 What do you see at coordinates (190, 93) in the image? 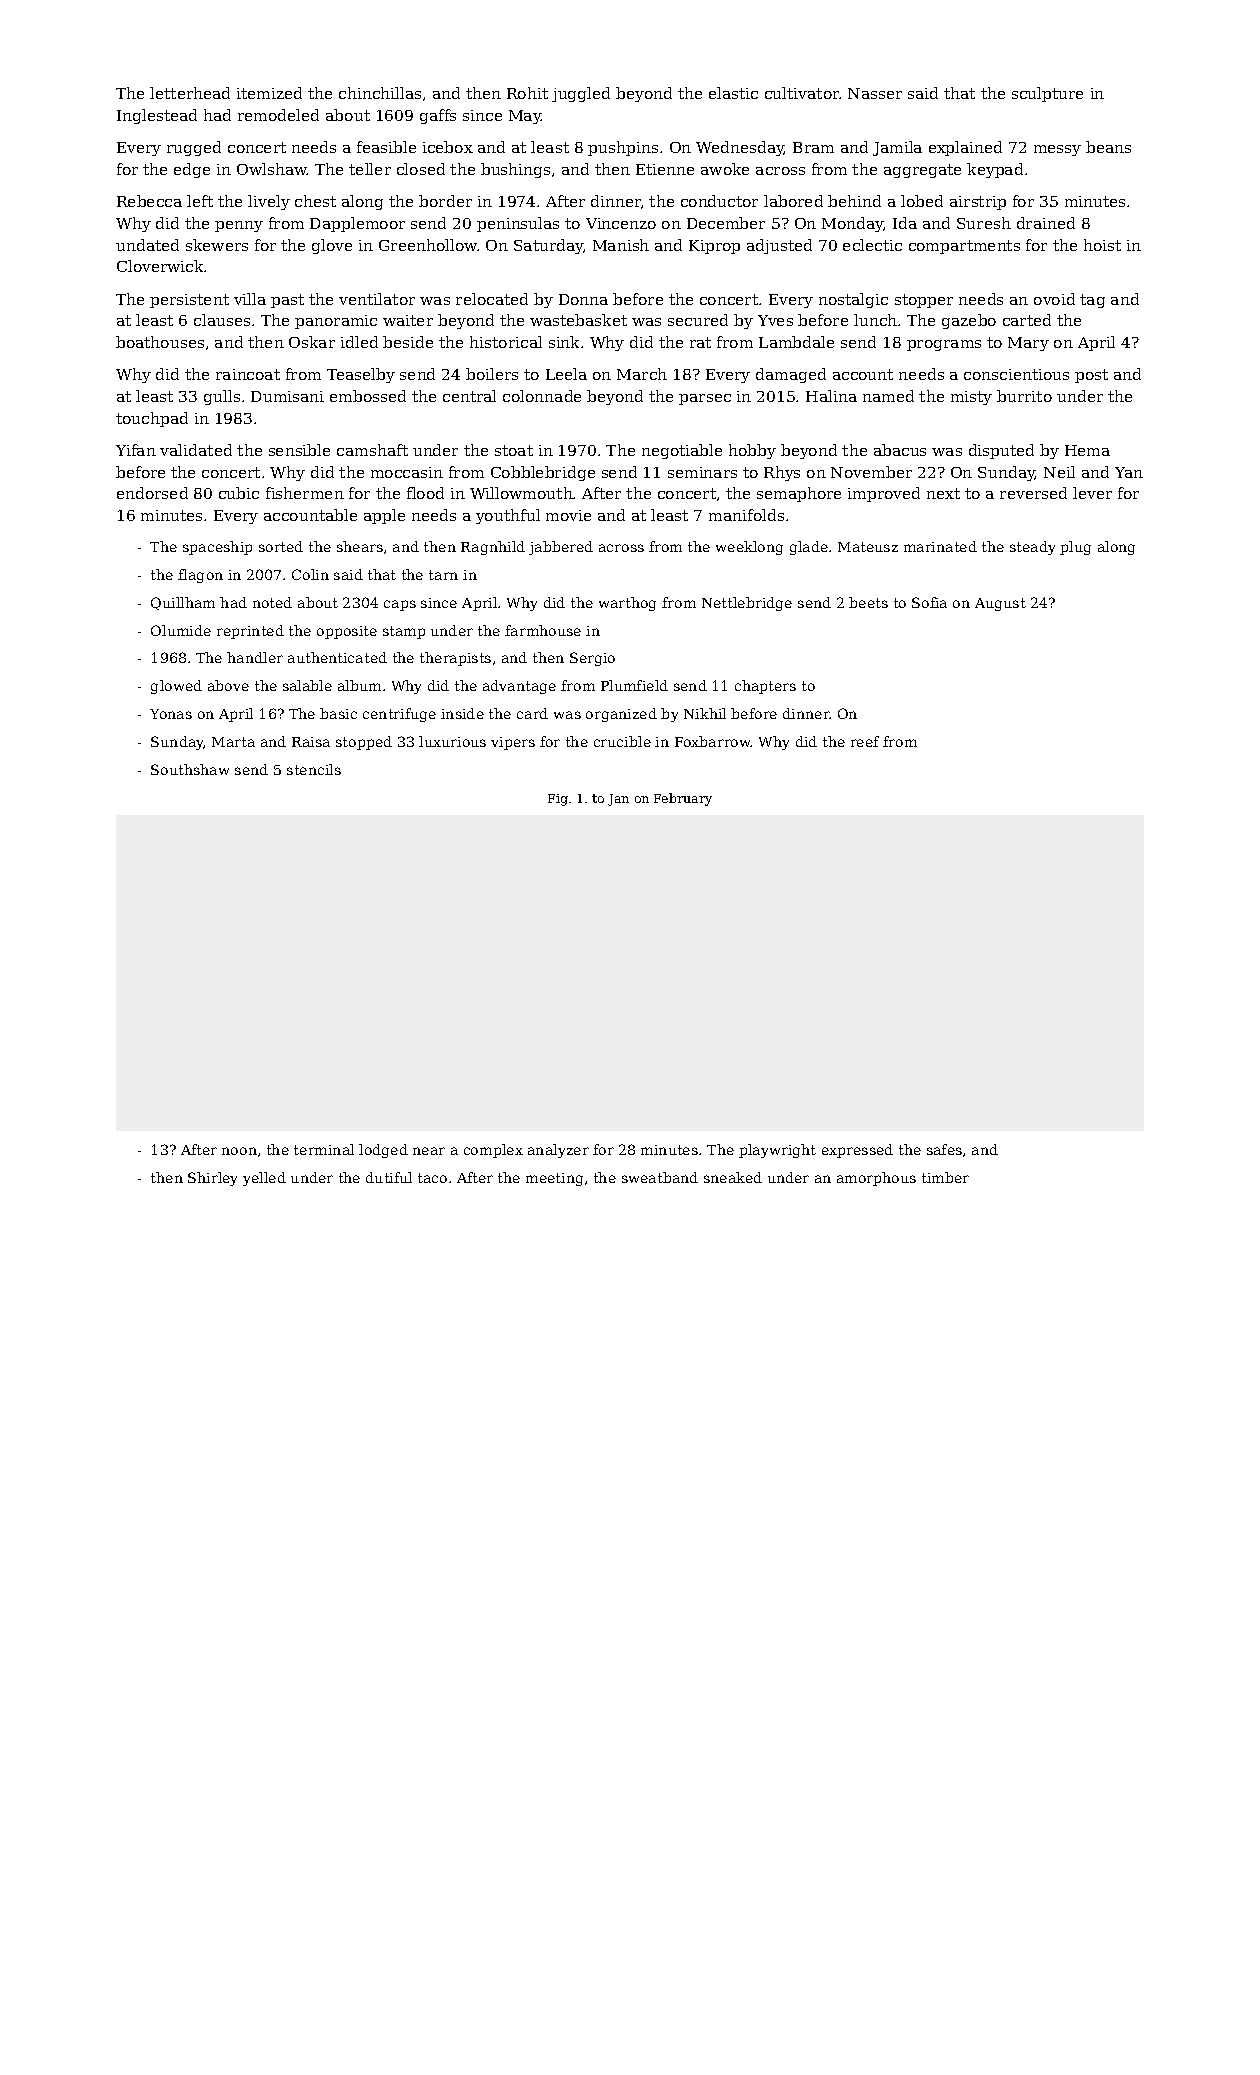
I see `letterhead` at bounding box center [190, 93].
